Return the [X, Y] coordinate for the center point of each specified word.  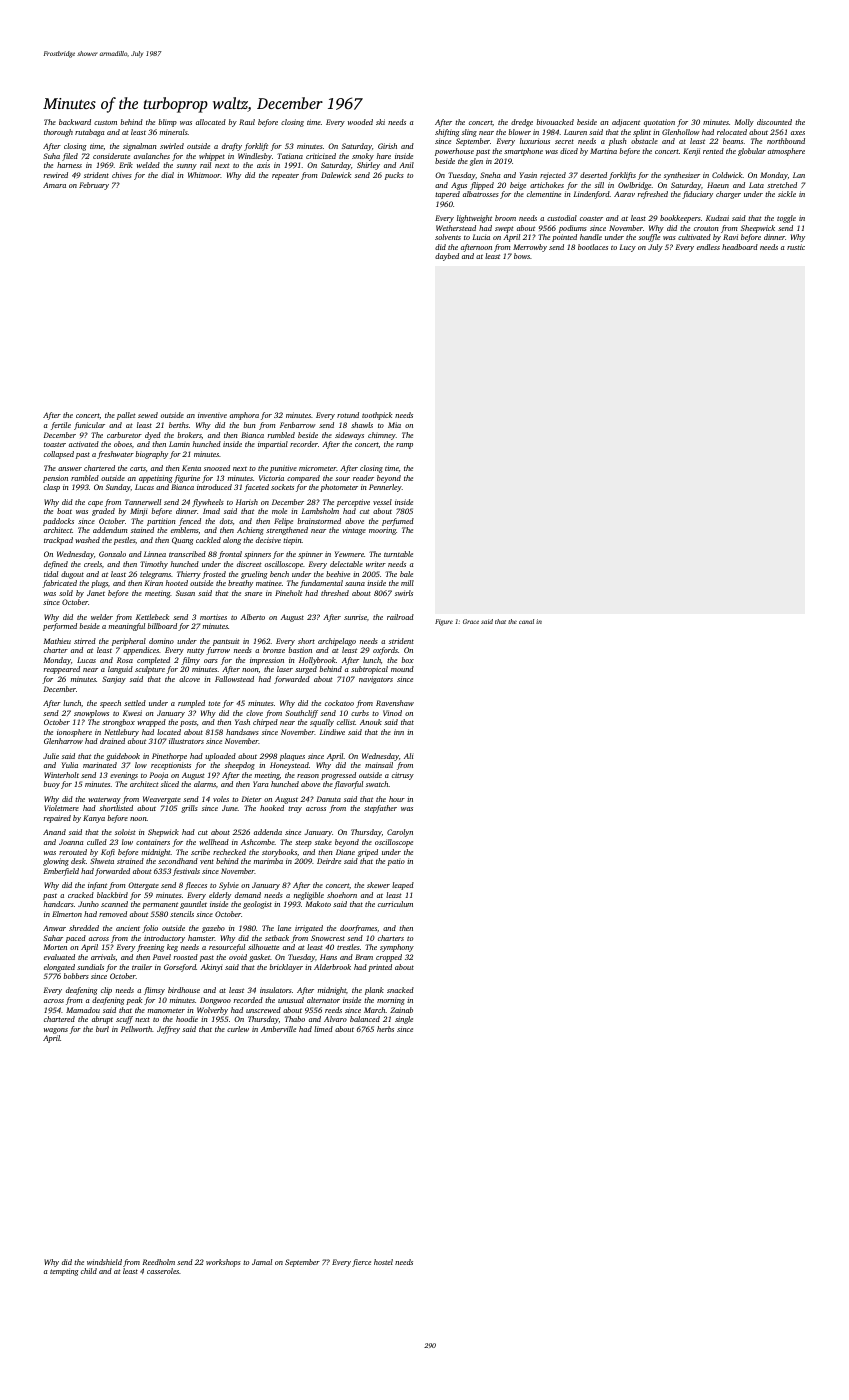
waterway [104, 800]
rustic [796, 247]
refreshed [653, 195]
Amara [54, 185]
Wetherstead [456, 228]
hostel [383, 1262]
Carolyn [400, 833]
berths [179, 425]
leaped [403, 886]
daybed [447, 257]
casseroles [163, 1271]
